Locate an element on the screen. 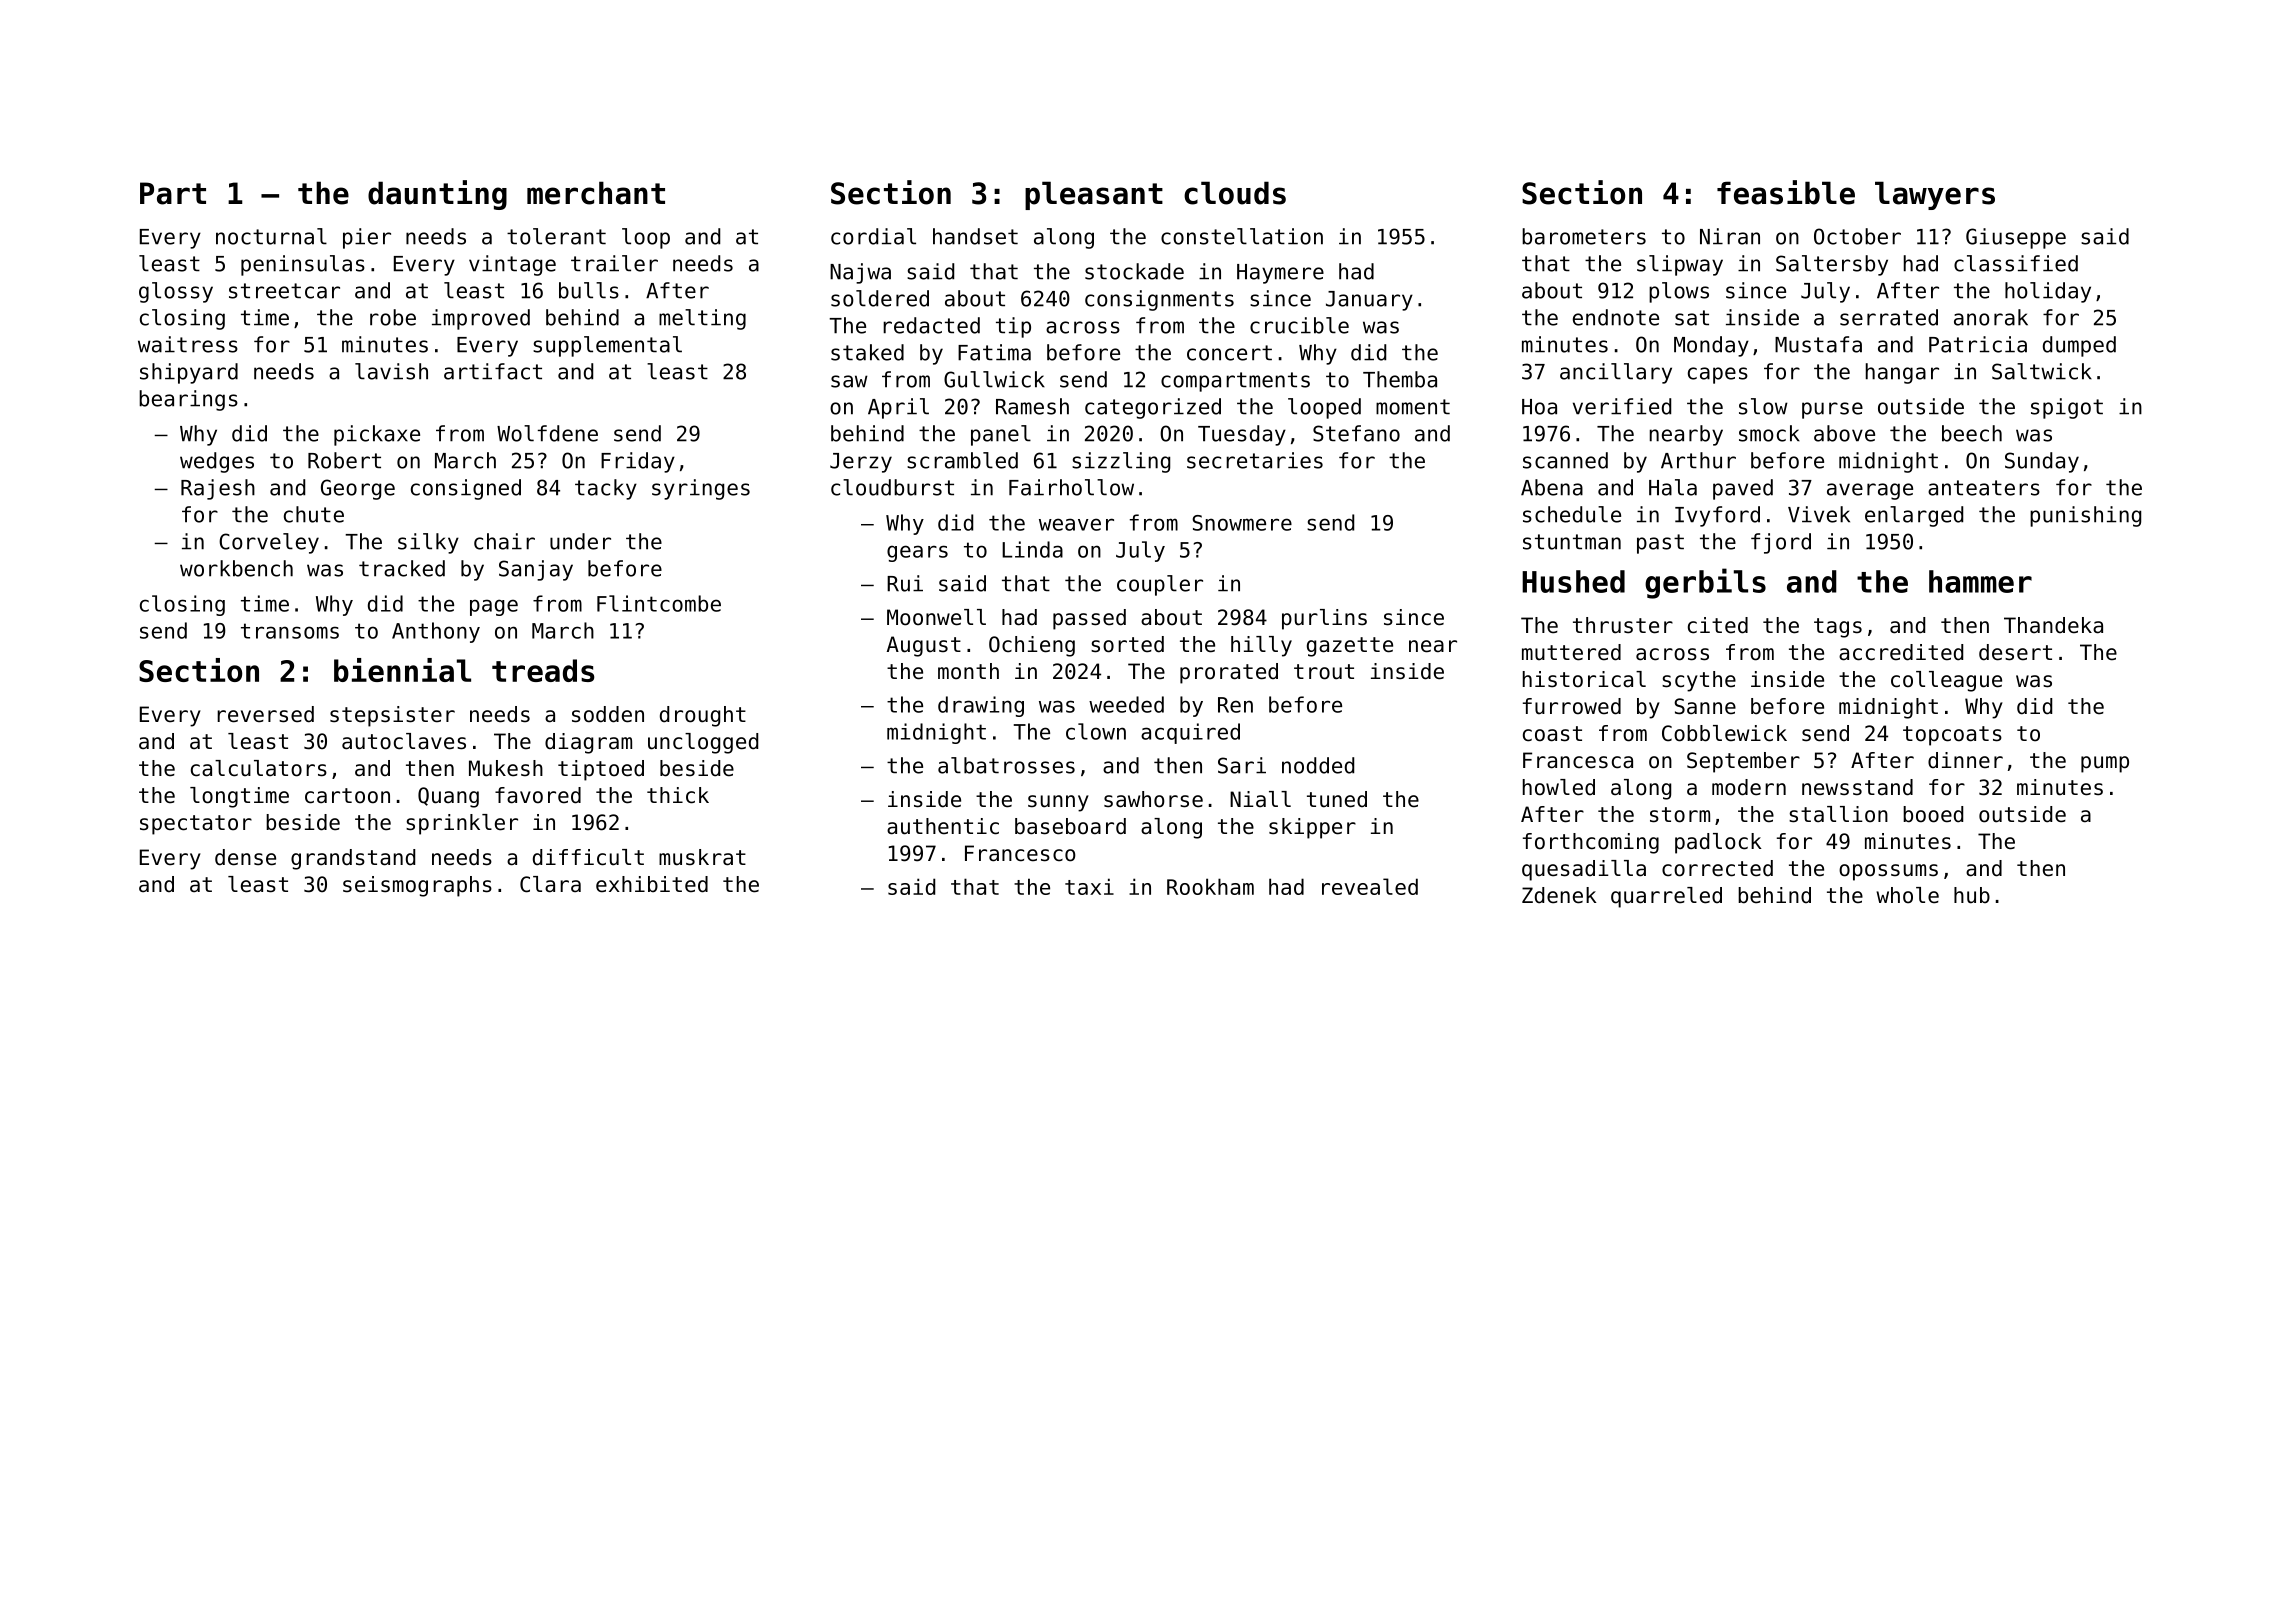  clouds is located at coordinates (1235, 193).
